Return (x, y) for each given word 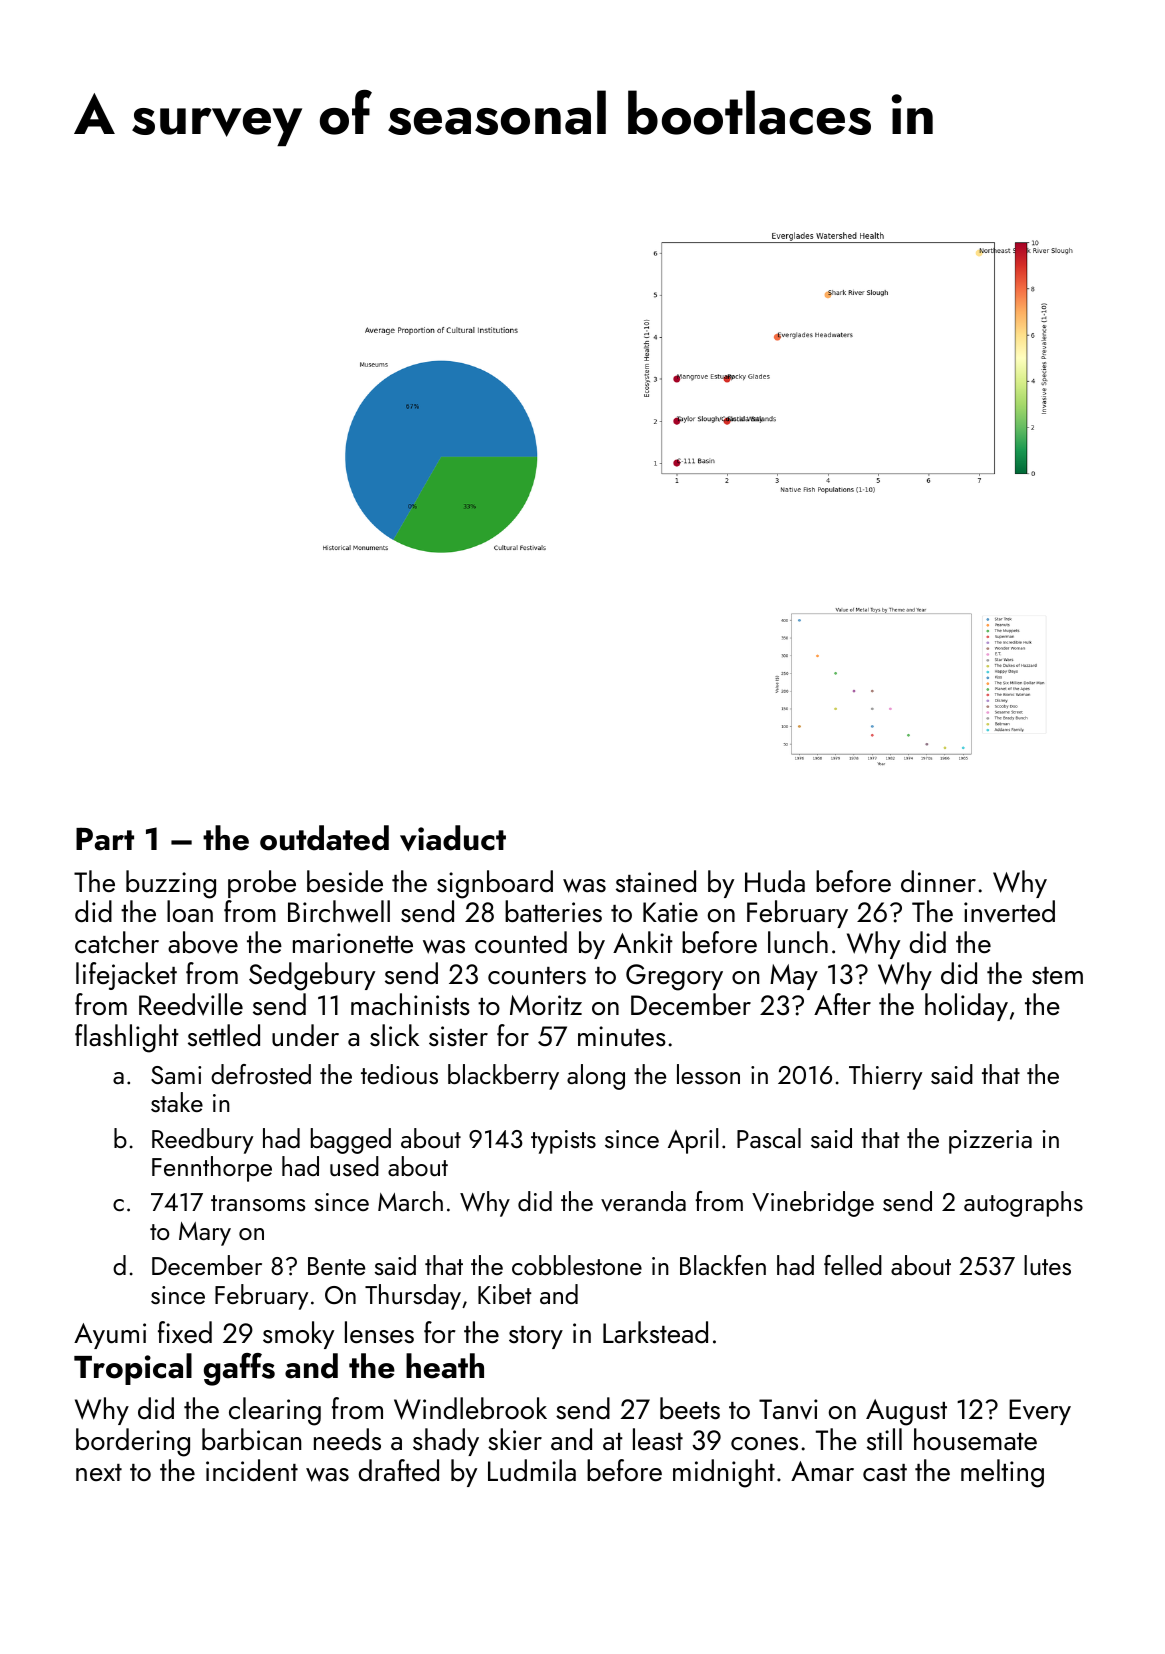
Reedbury (202, 1141)
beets (690, 1408)
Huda (775, 881)
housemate (975, 1439)
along (596, 1077)
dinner (938, 881)
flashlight (127, 1038)
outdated (324, 838)
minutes (622, 1036)
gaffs (239, 1369)
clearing (275, 1411)
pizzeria (990, 1142)
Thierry (885, 1077)
